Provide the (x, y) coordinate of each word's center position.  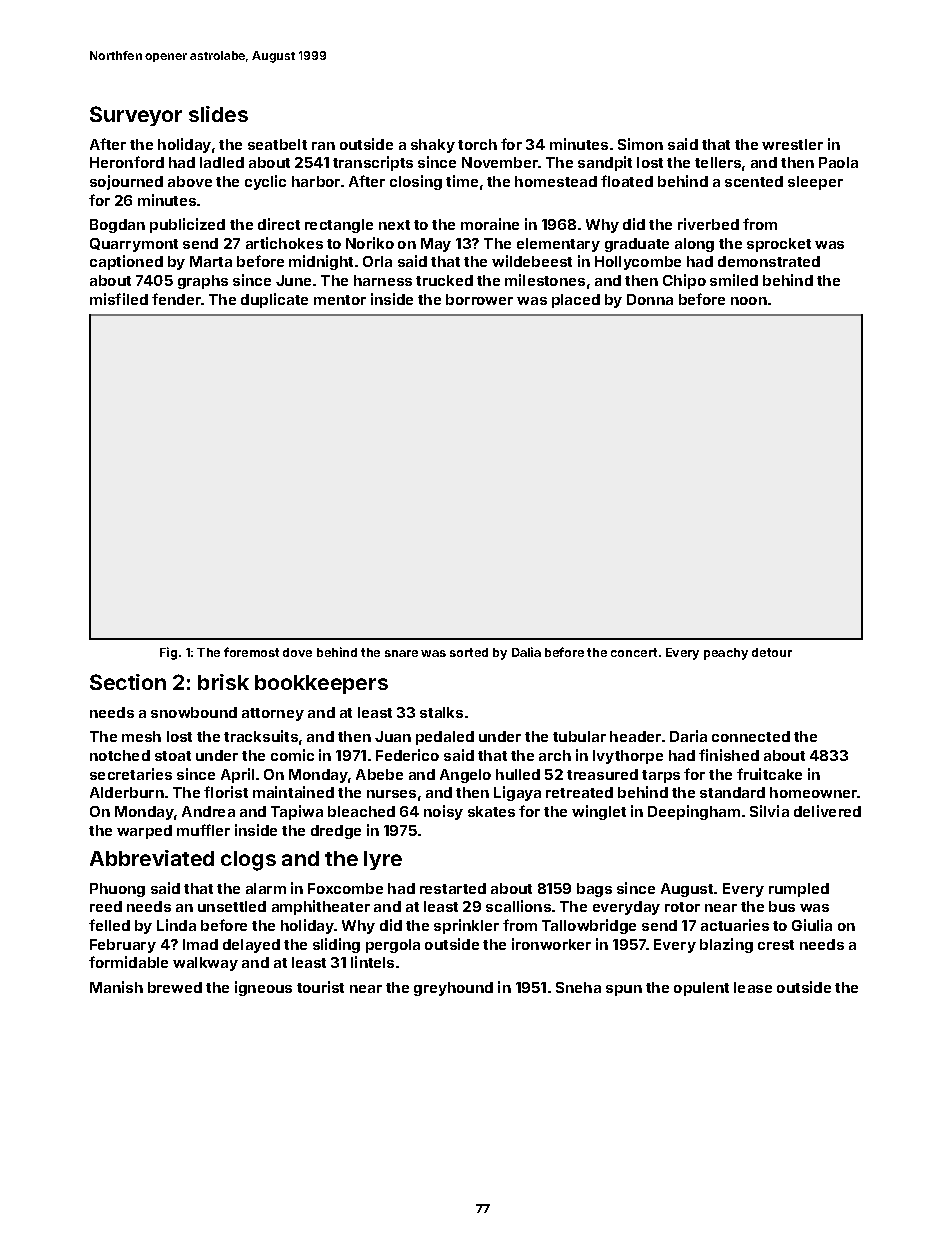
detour (772, 652)
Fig (168, 653)
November (500, 162)
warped (144, 832)
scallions (518, 906)
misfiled (119, 299)
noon (749, 301)
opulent (701, 989)
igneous (263, 988)
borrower (479, 299)
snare (401, 653)
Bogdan (117, 226)
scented (754, 181)
